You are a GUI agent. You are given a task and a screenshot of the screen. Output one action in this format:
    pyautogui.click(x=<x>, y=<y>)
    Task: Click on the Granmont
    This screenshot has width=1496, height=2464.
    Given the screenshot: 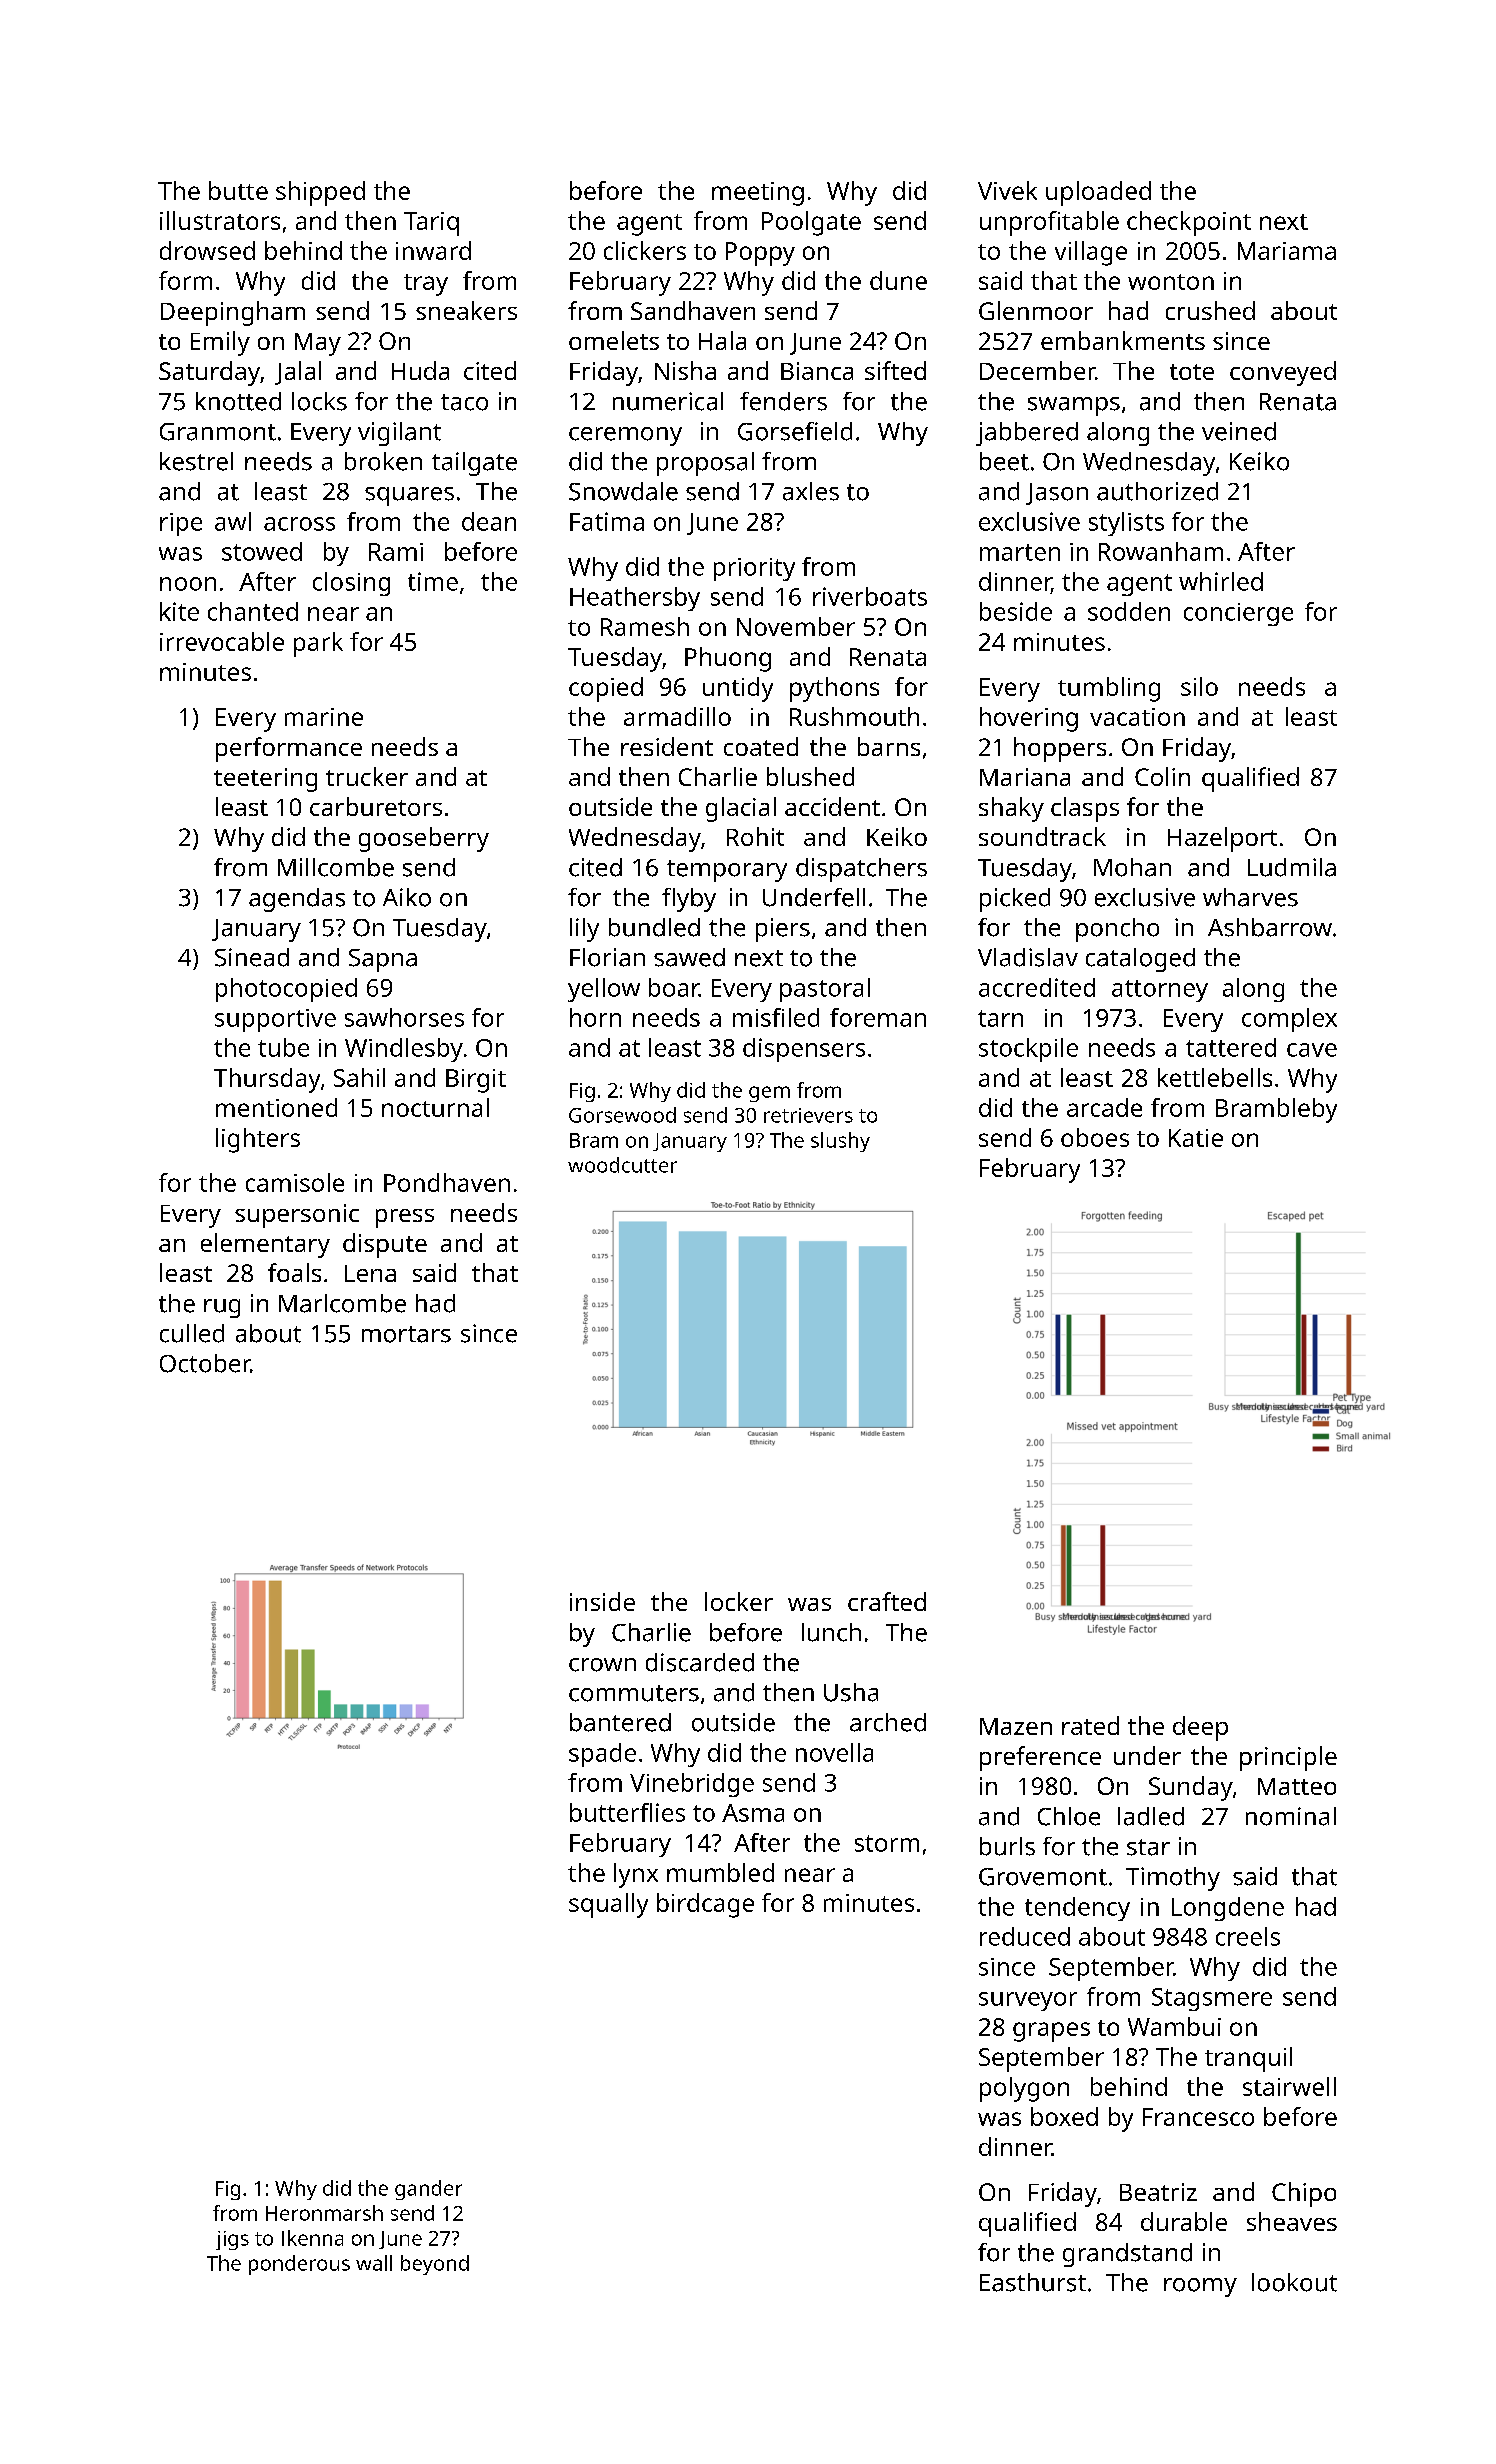 What is the action you would take?
    pyautogui.click(x=218, y=432)
